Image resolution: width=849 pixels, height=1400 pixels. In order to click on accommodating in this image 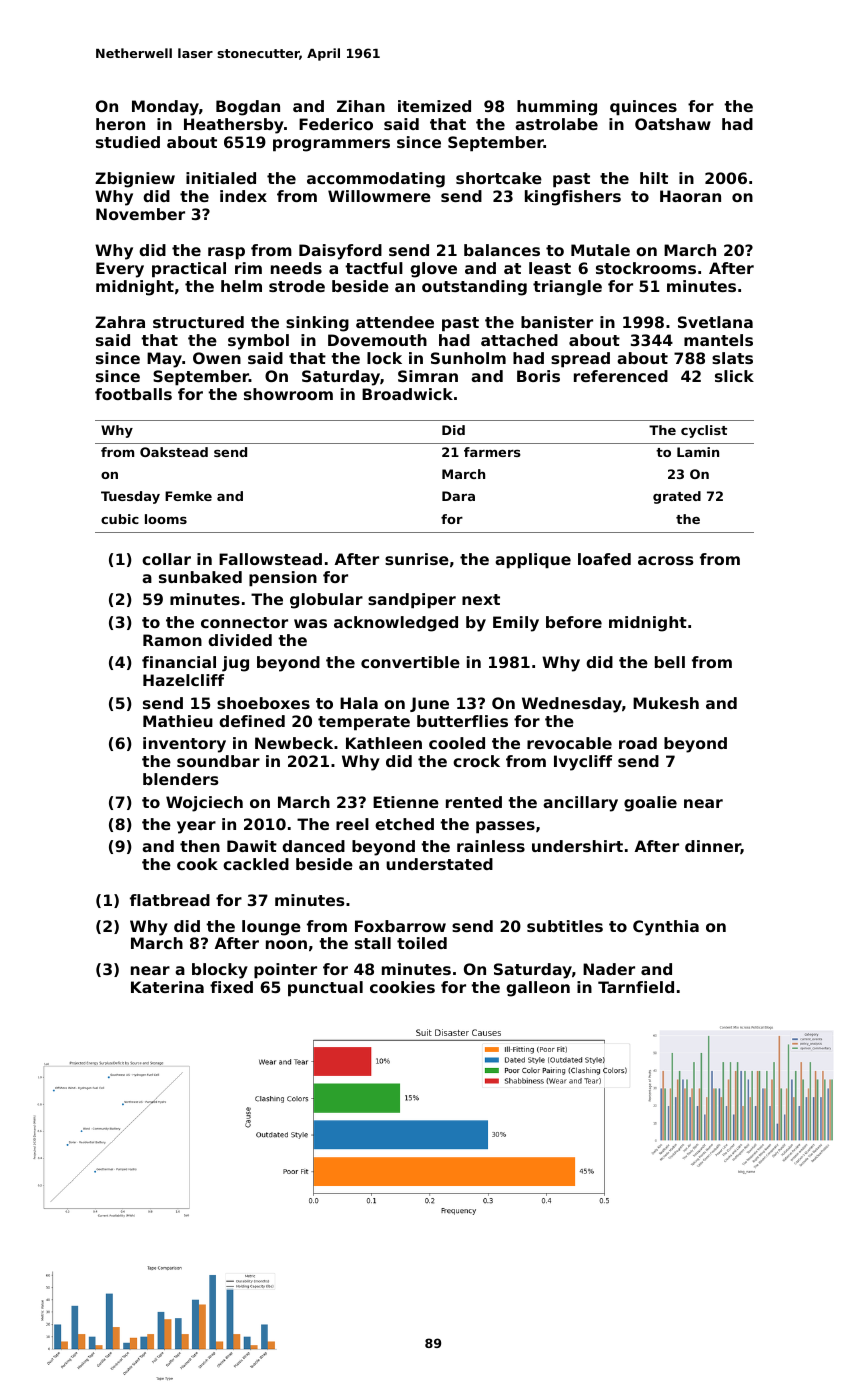, I will do `click(376, 180)`.
